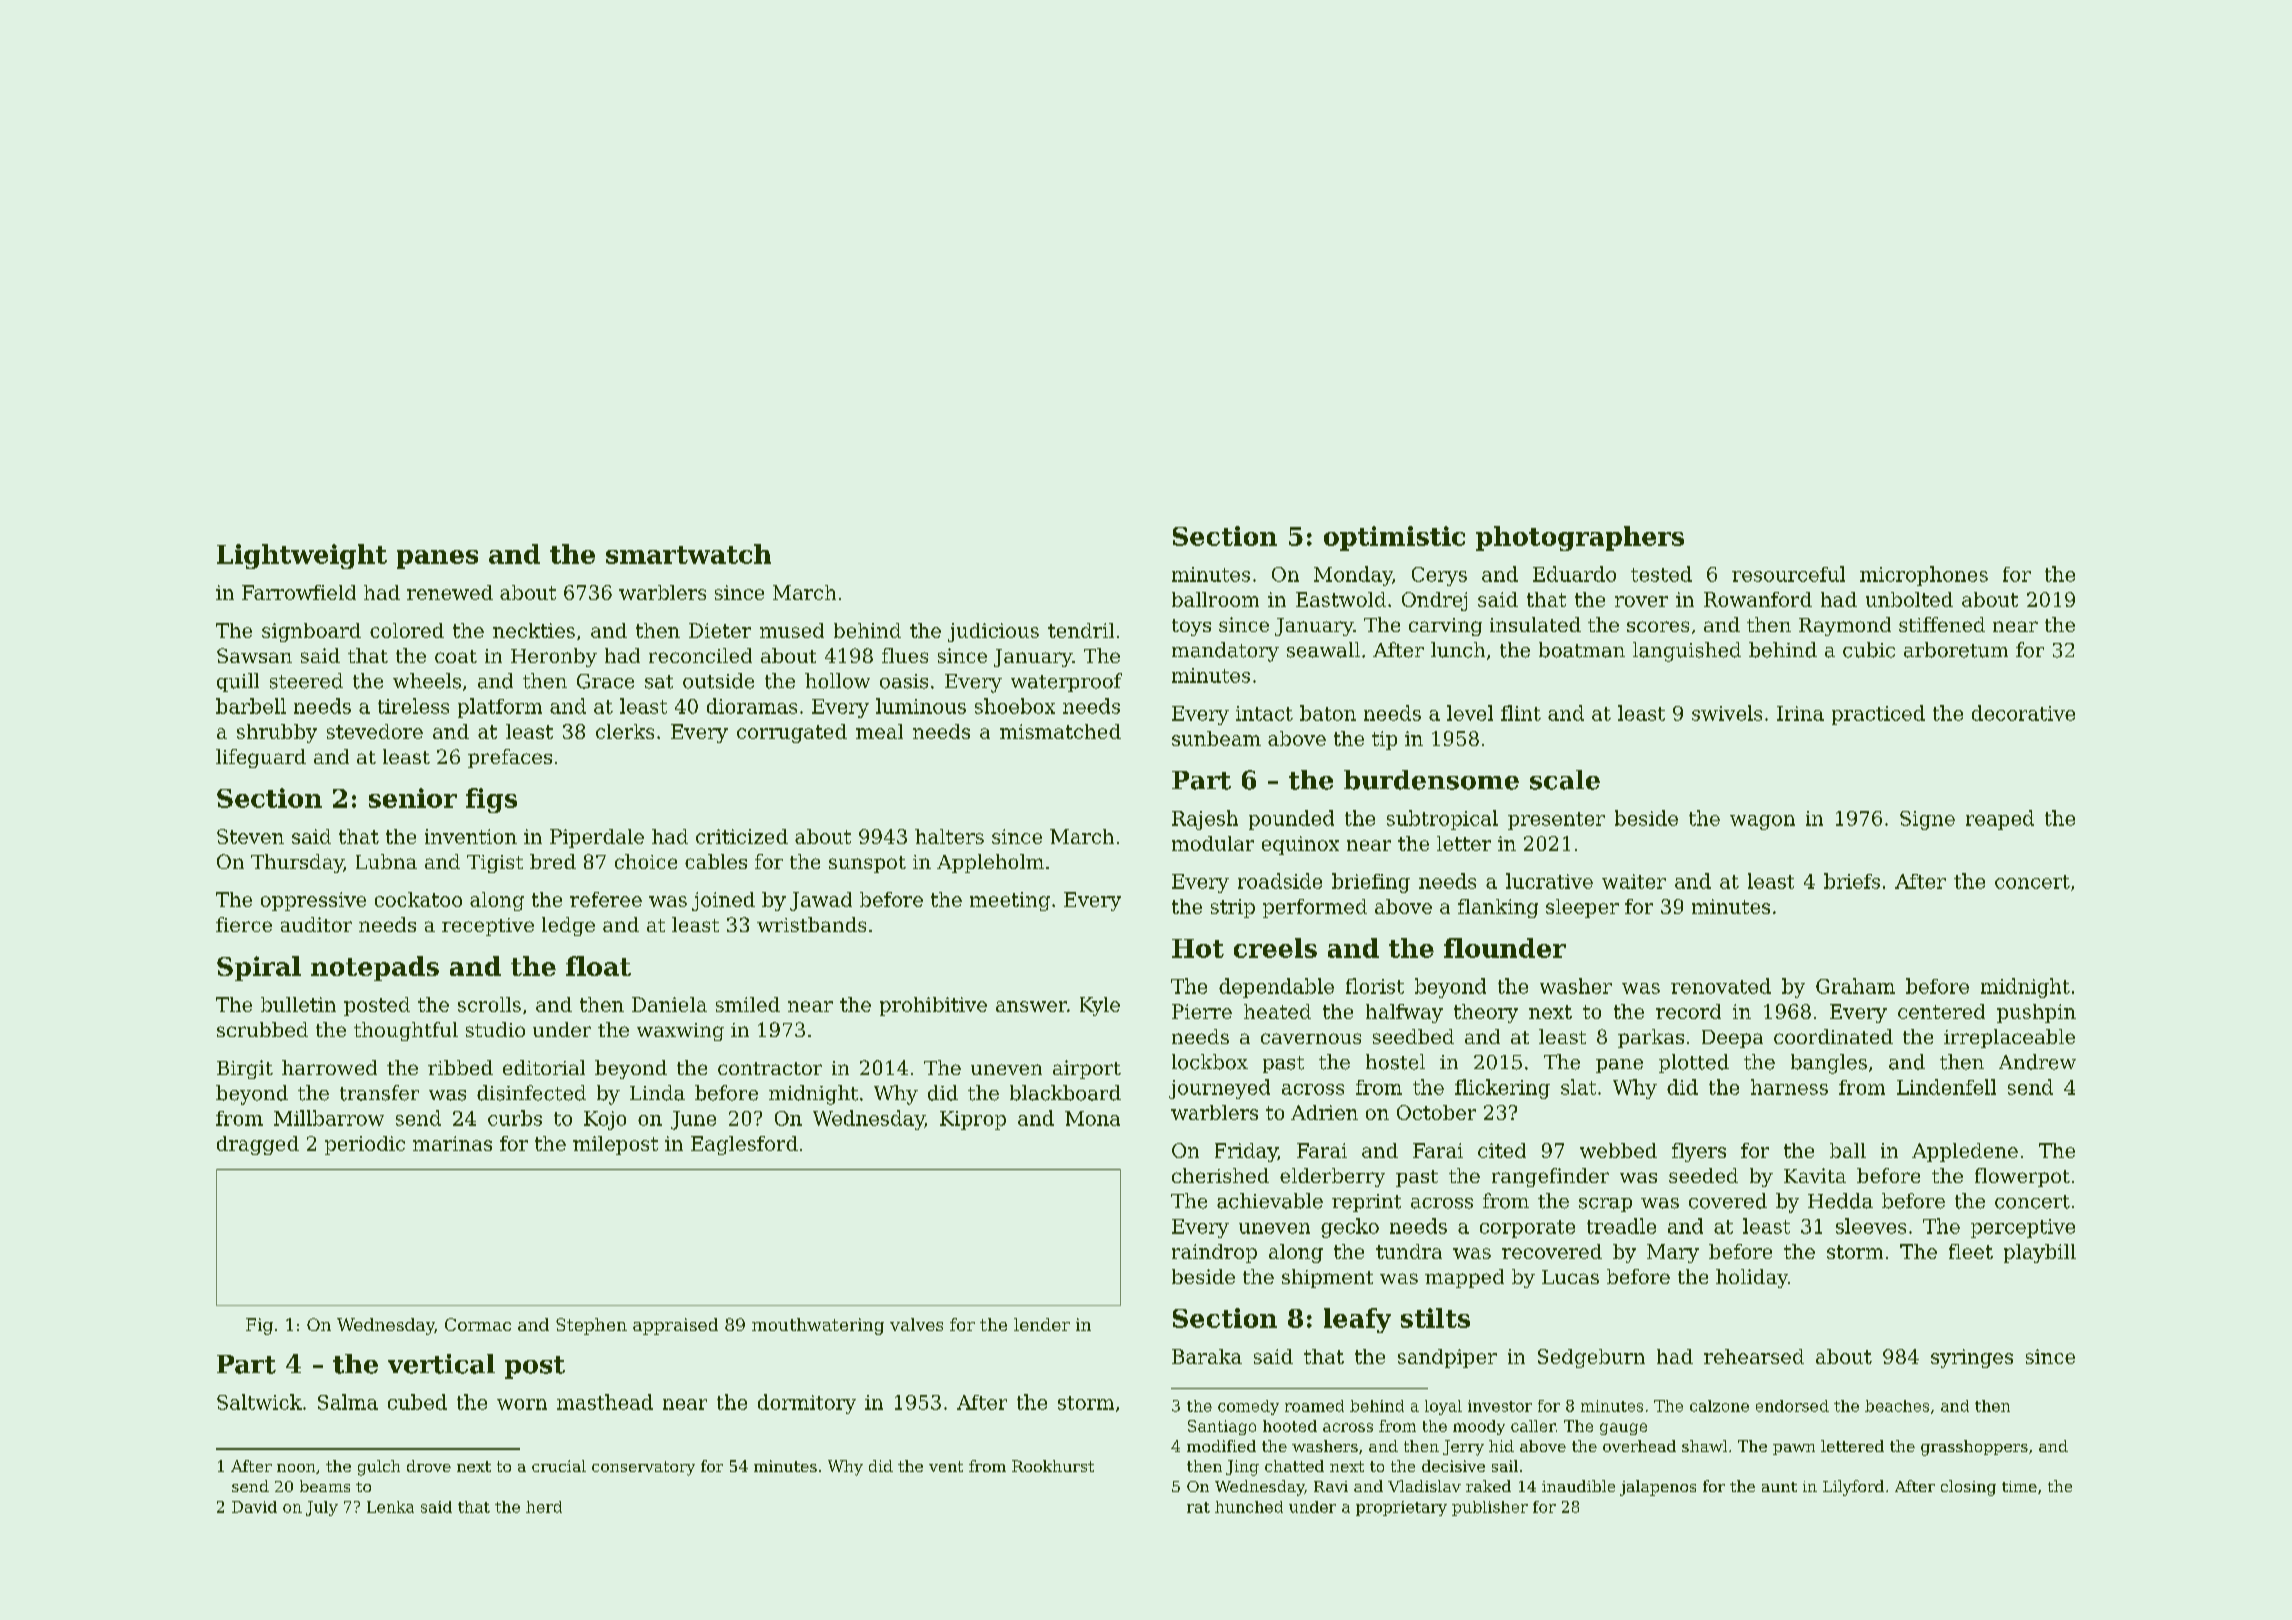 The image size is (2292, 1620). What do you see at coordinates (1081, 630) in the page?
I see `tendril` at bounding box center [1081, 630].
